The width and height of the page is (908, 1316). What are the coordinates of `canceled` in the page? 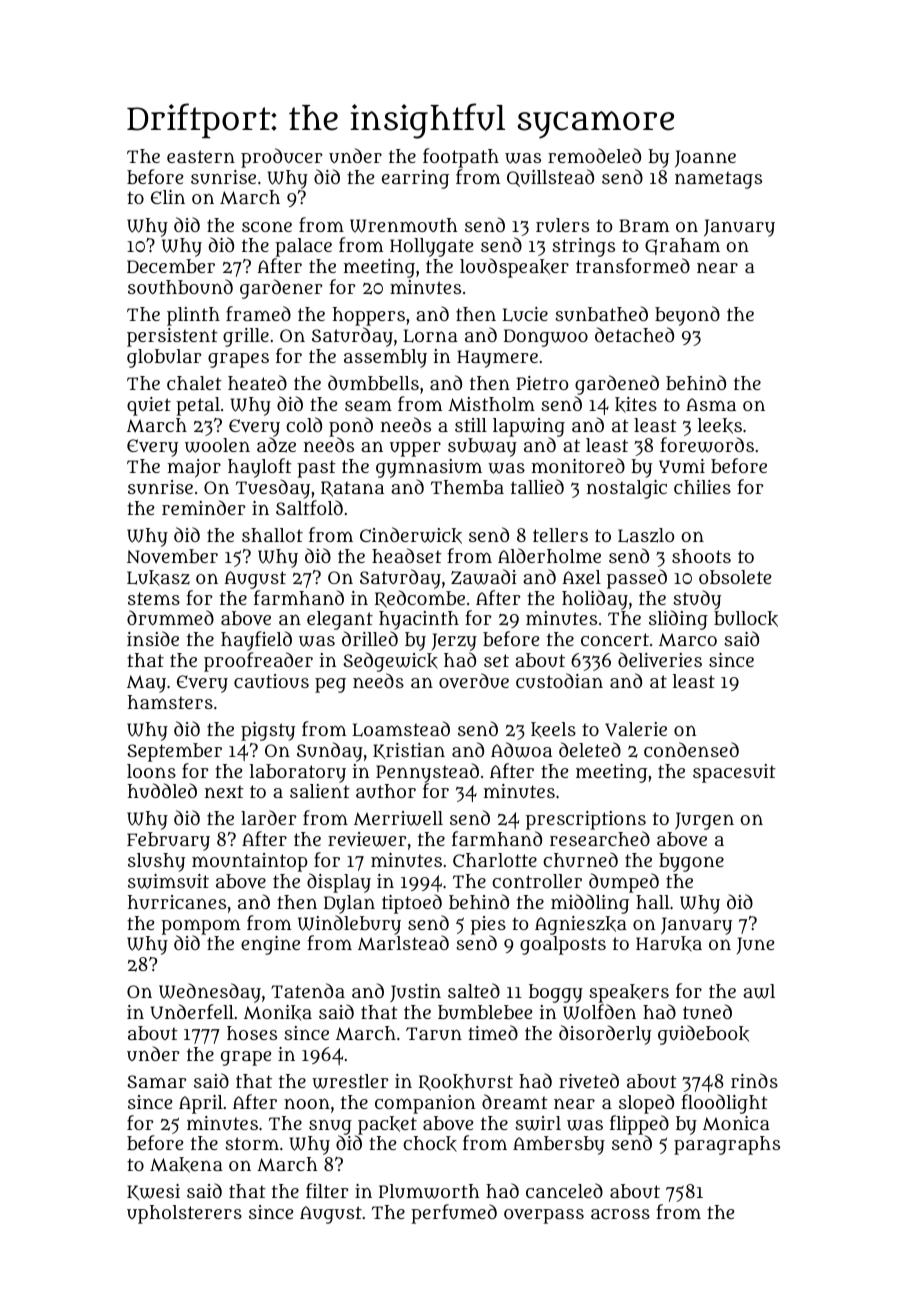 It's located at (564, 1190).
